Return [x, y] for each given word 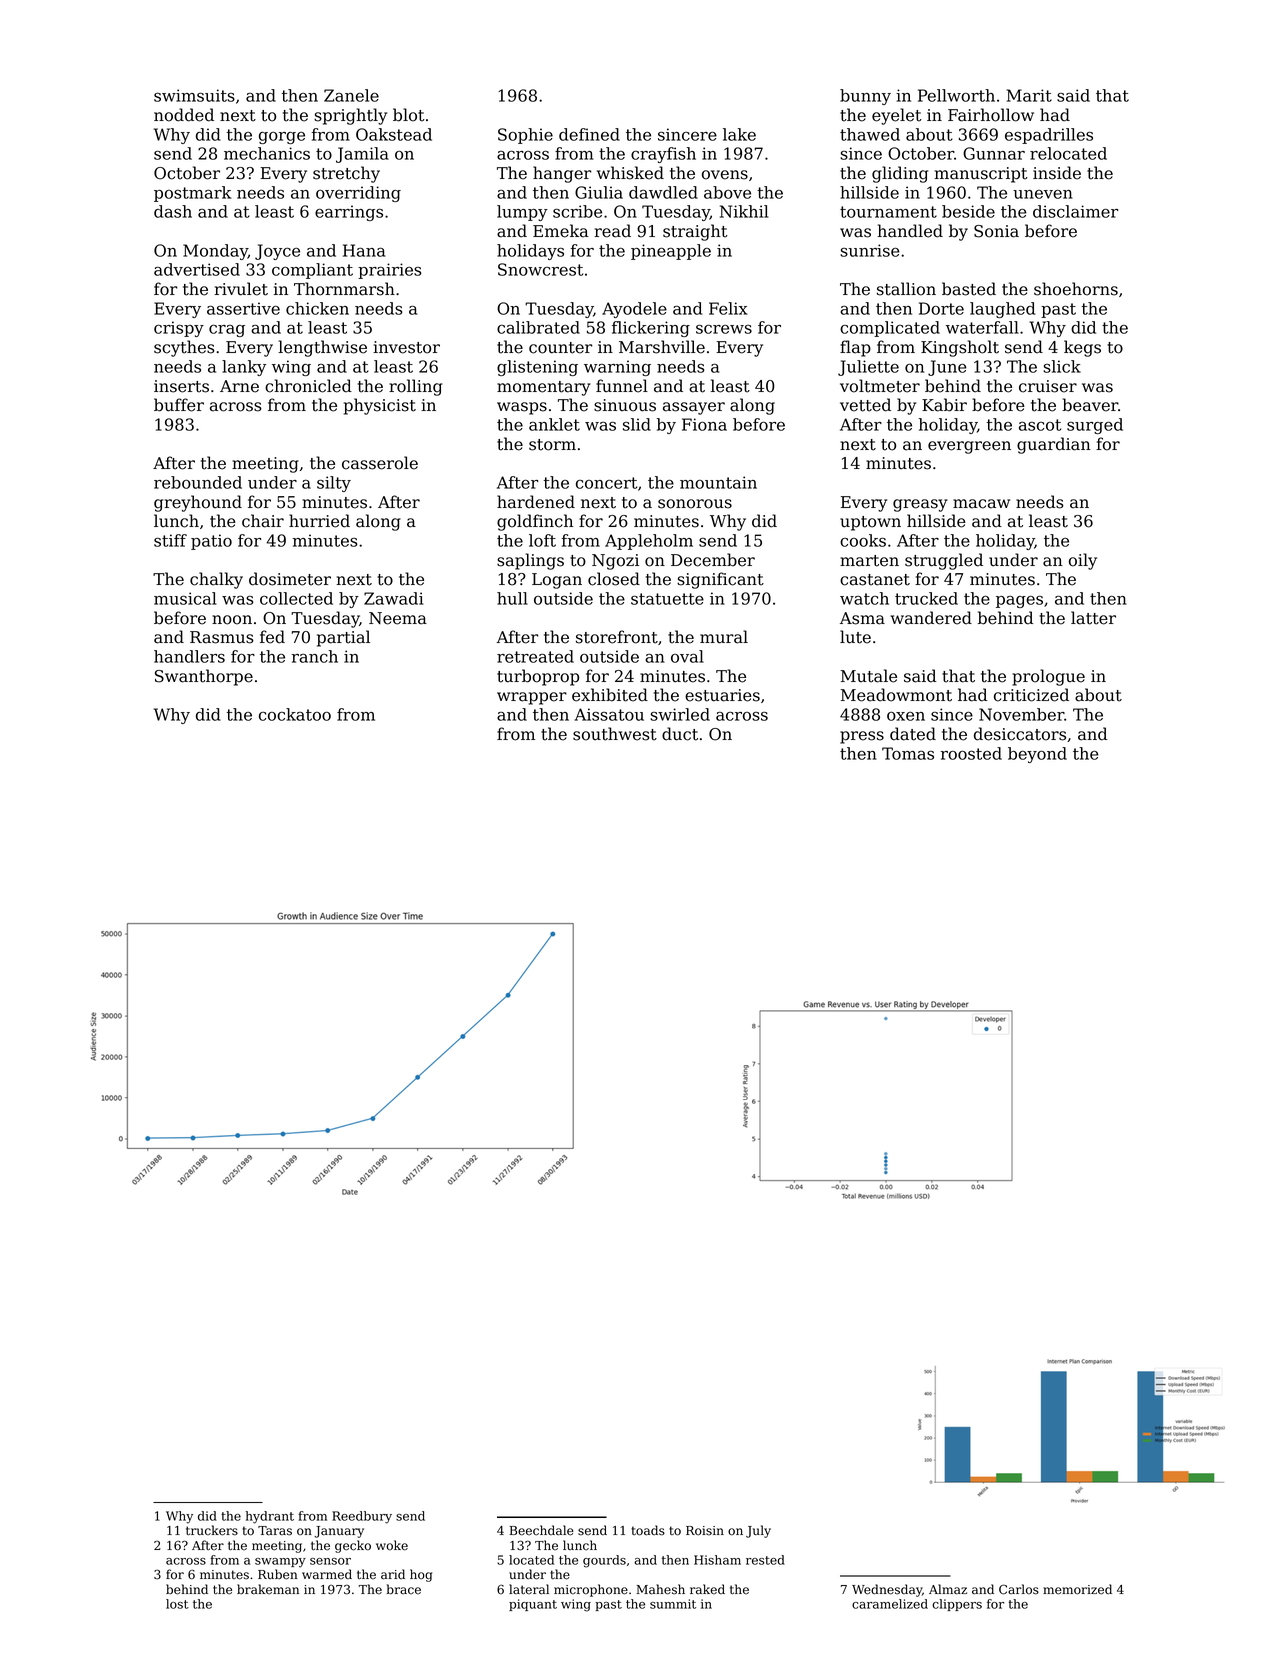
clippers [957, 1605]
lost [177, 1604]
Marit [1029, 95]
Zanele [351, 95]
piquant [533, 1605]
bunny [865, 97]
